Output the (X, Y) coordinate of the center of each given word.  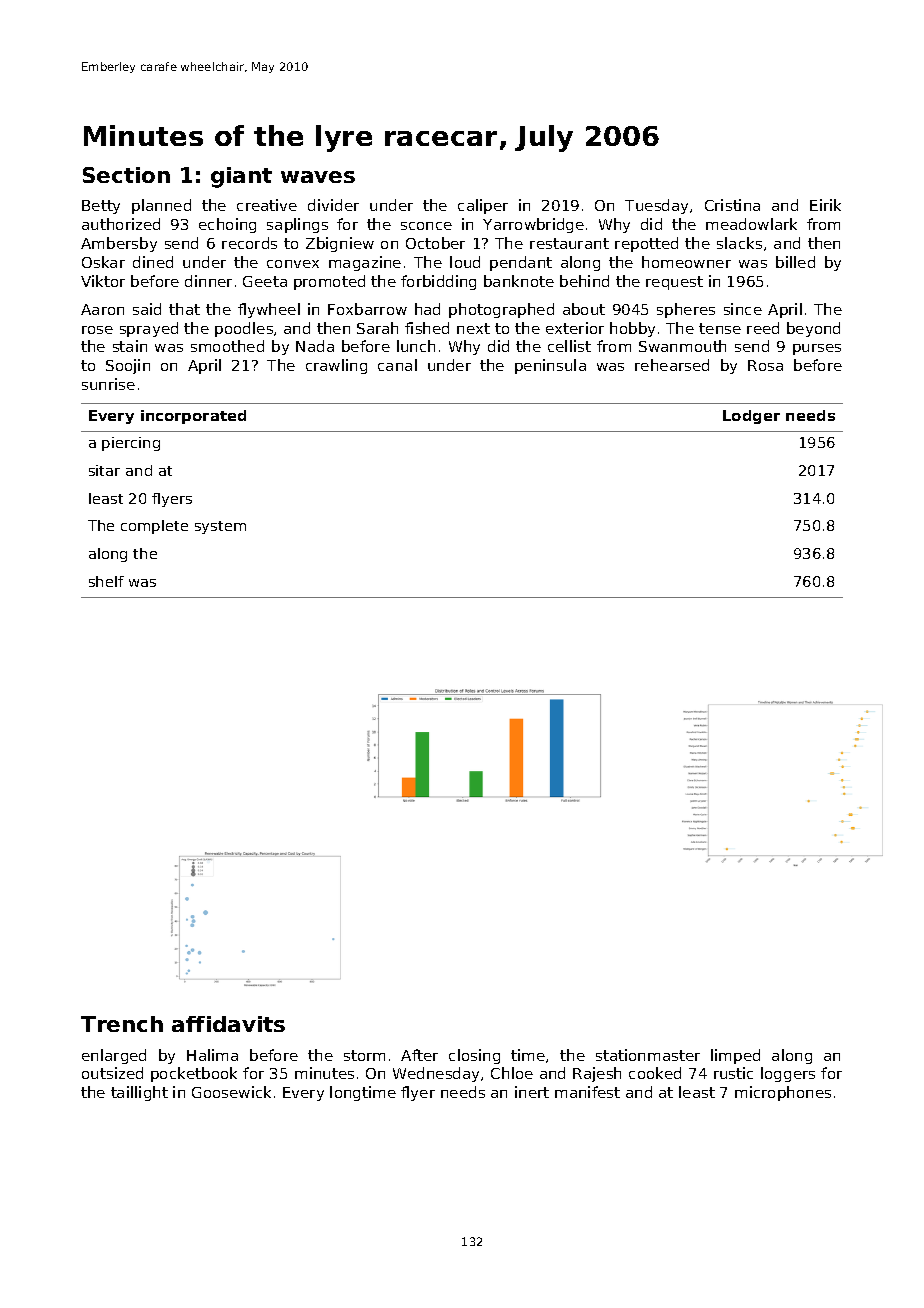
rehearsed (672, 365)
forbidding (438, 282)
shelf (106, 581)
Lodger (751, 417)
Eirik (825, 205)
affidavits (228, 1024)
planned (161, 206)
